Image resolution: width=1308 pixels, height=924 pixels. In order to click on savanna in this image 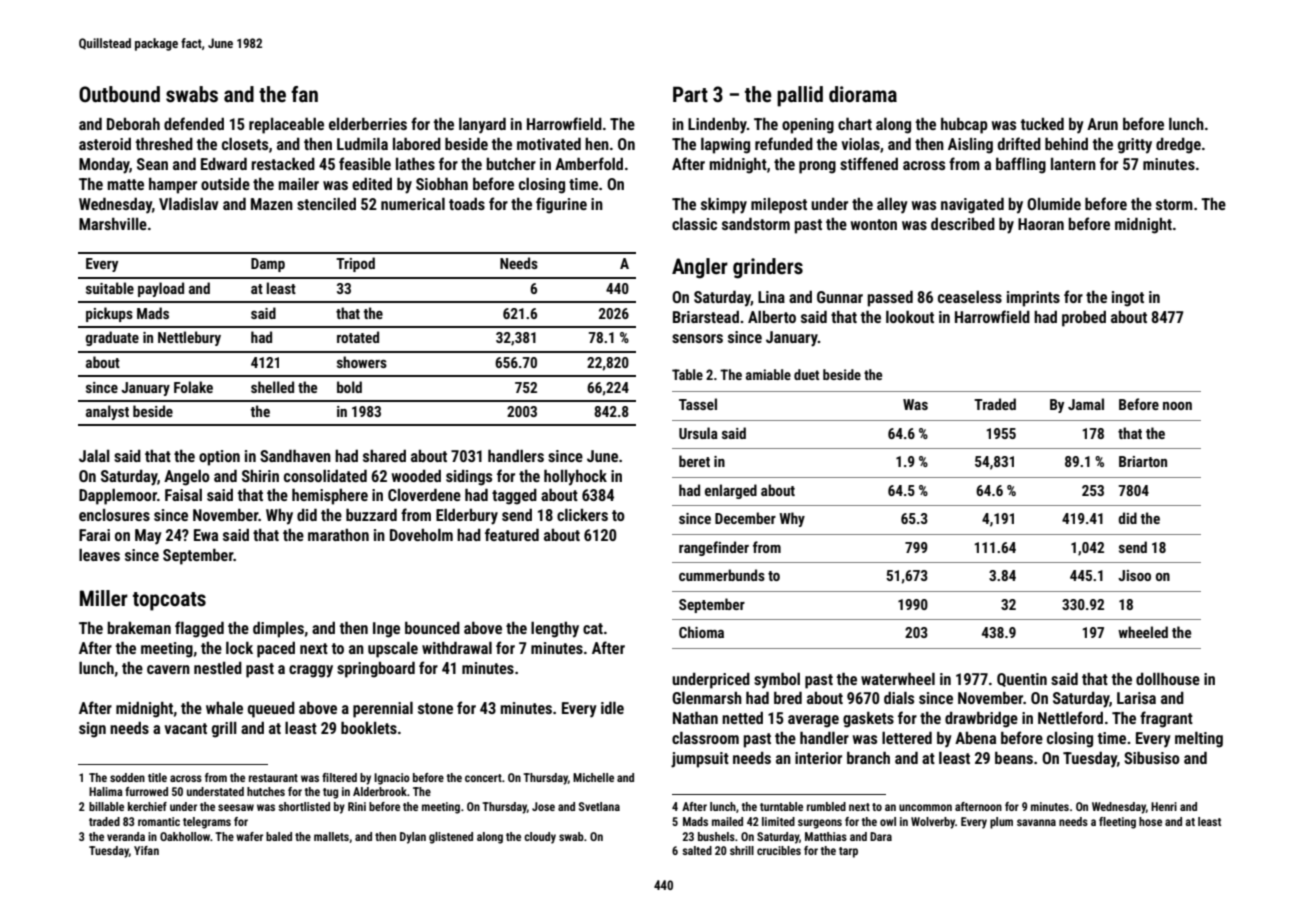, I will do `click(1036, 822)`.
